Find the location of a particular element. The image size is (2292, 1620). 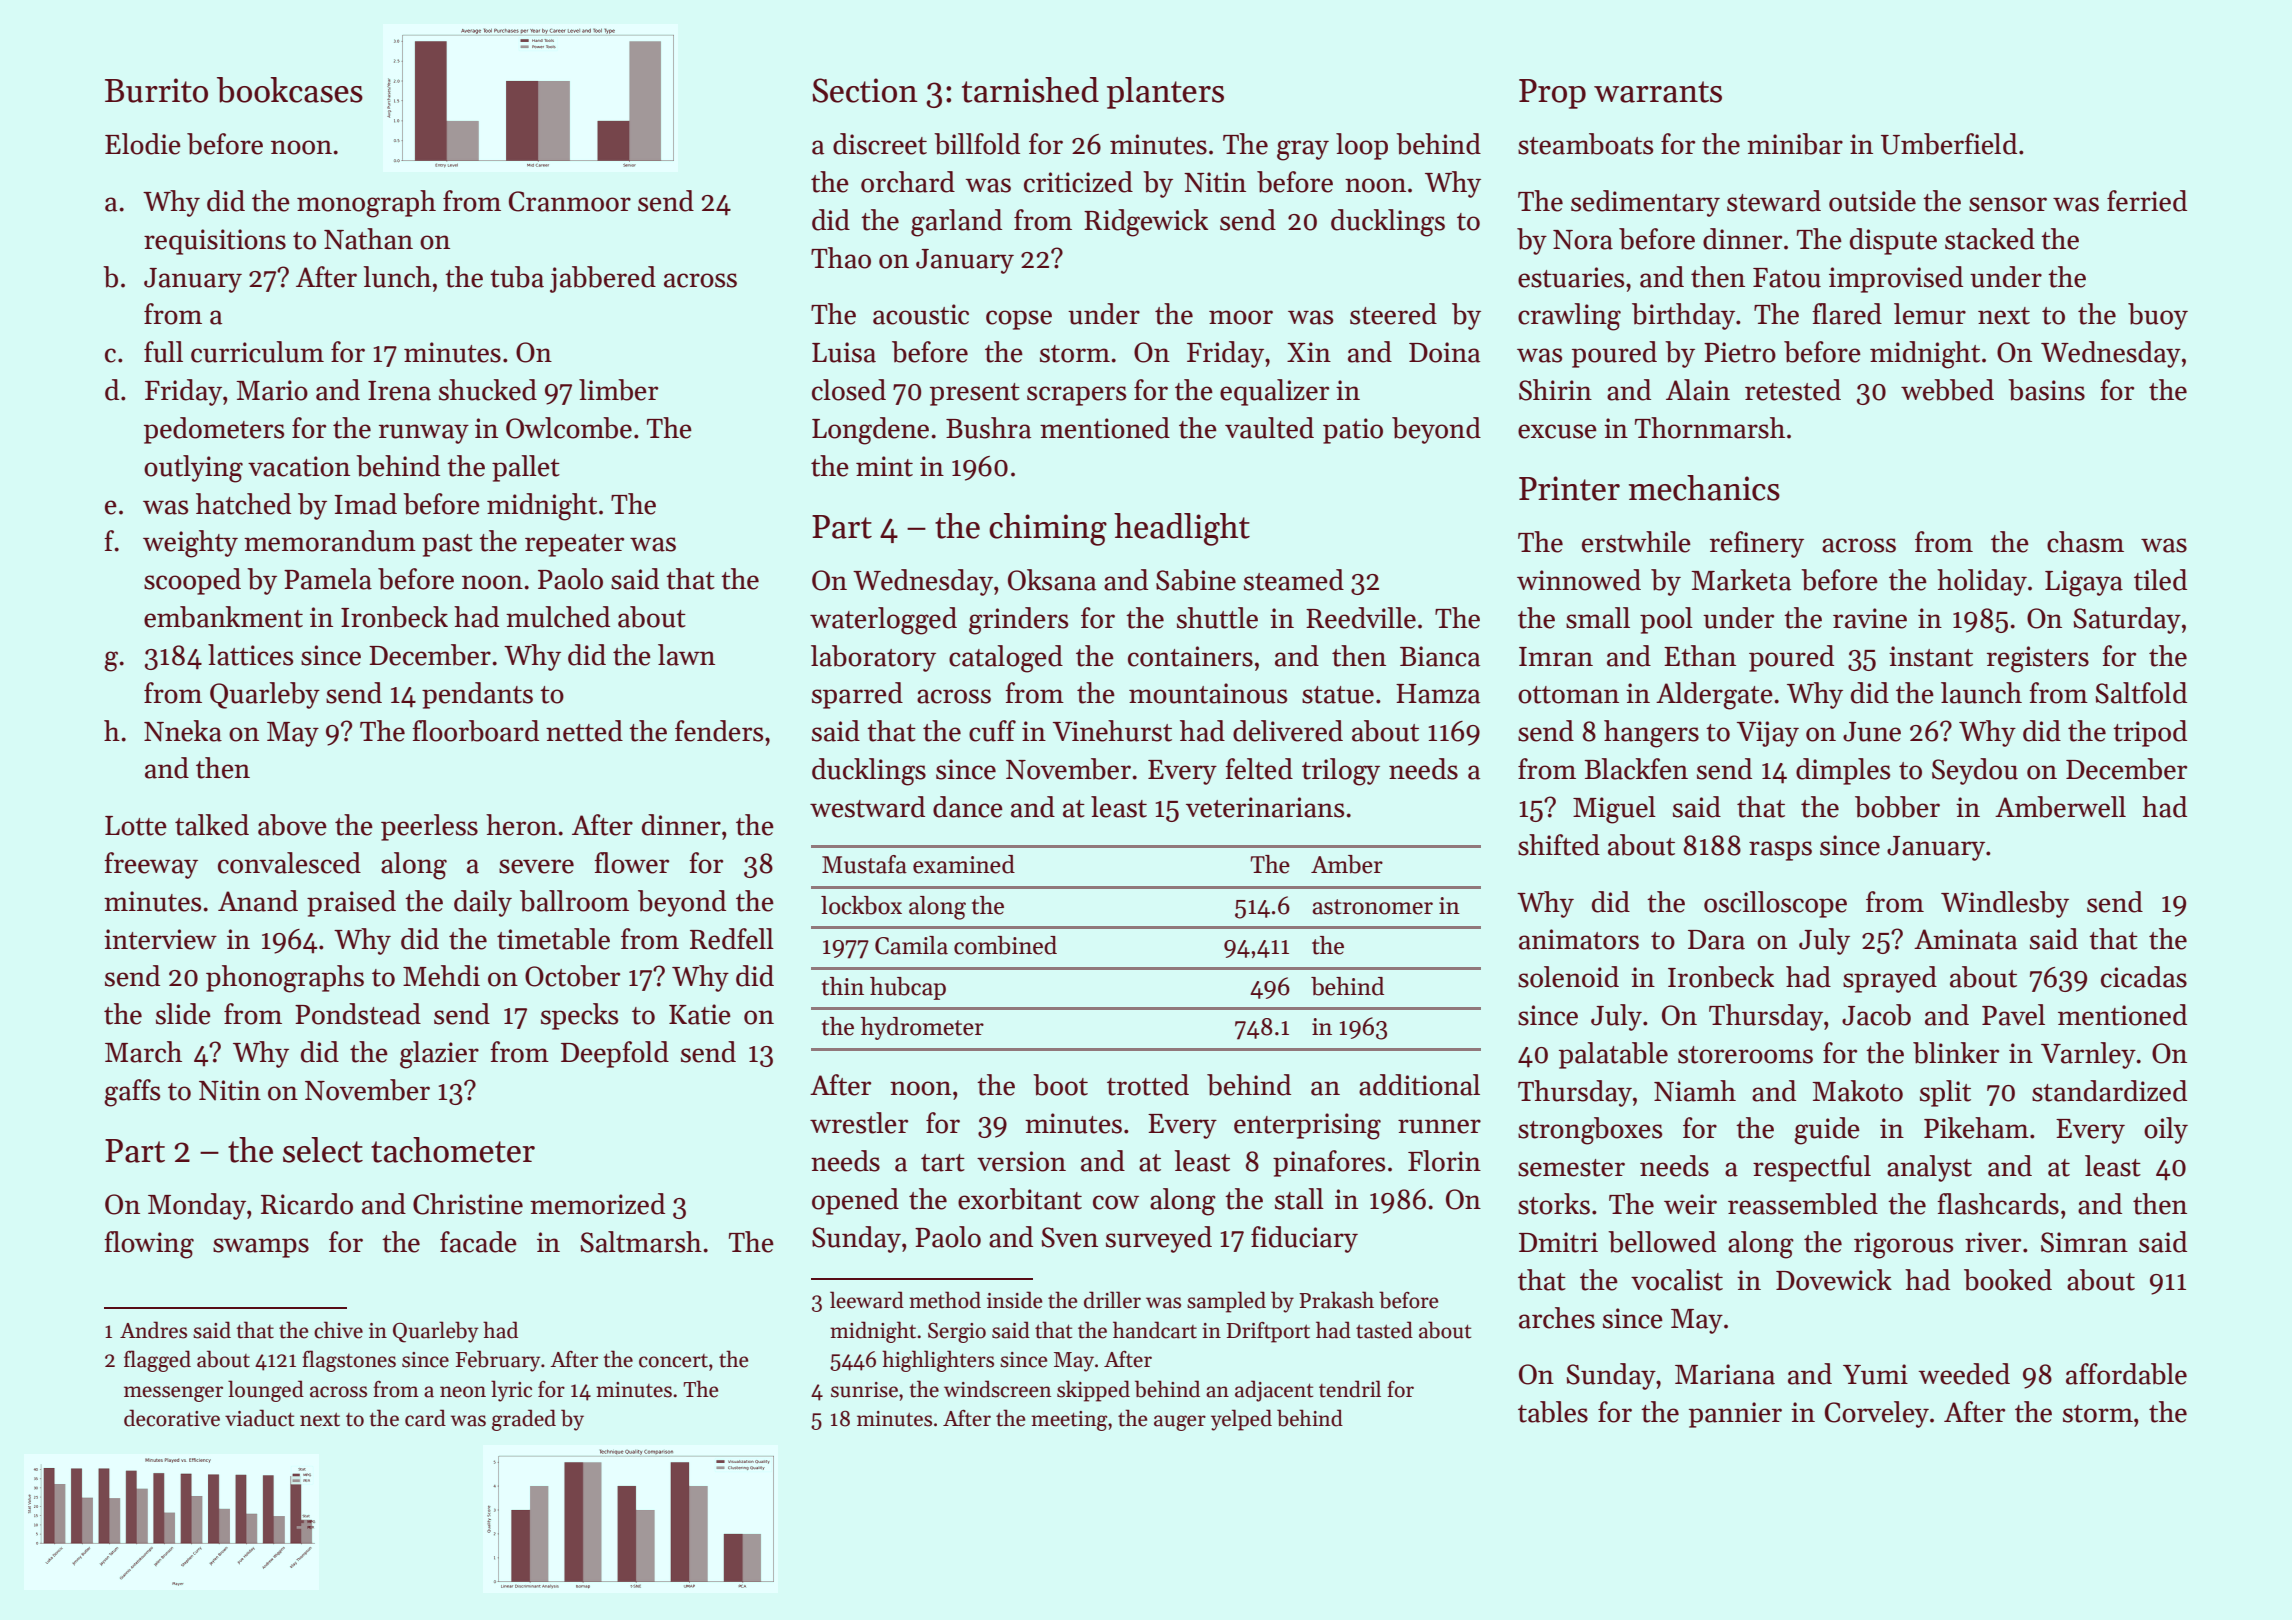

scooped is located at coordinates (192, 581).
